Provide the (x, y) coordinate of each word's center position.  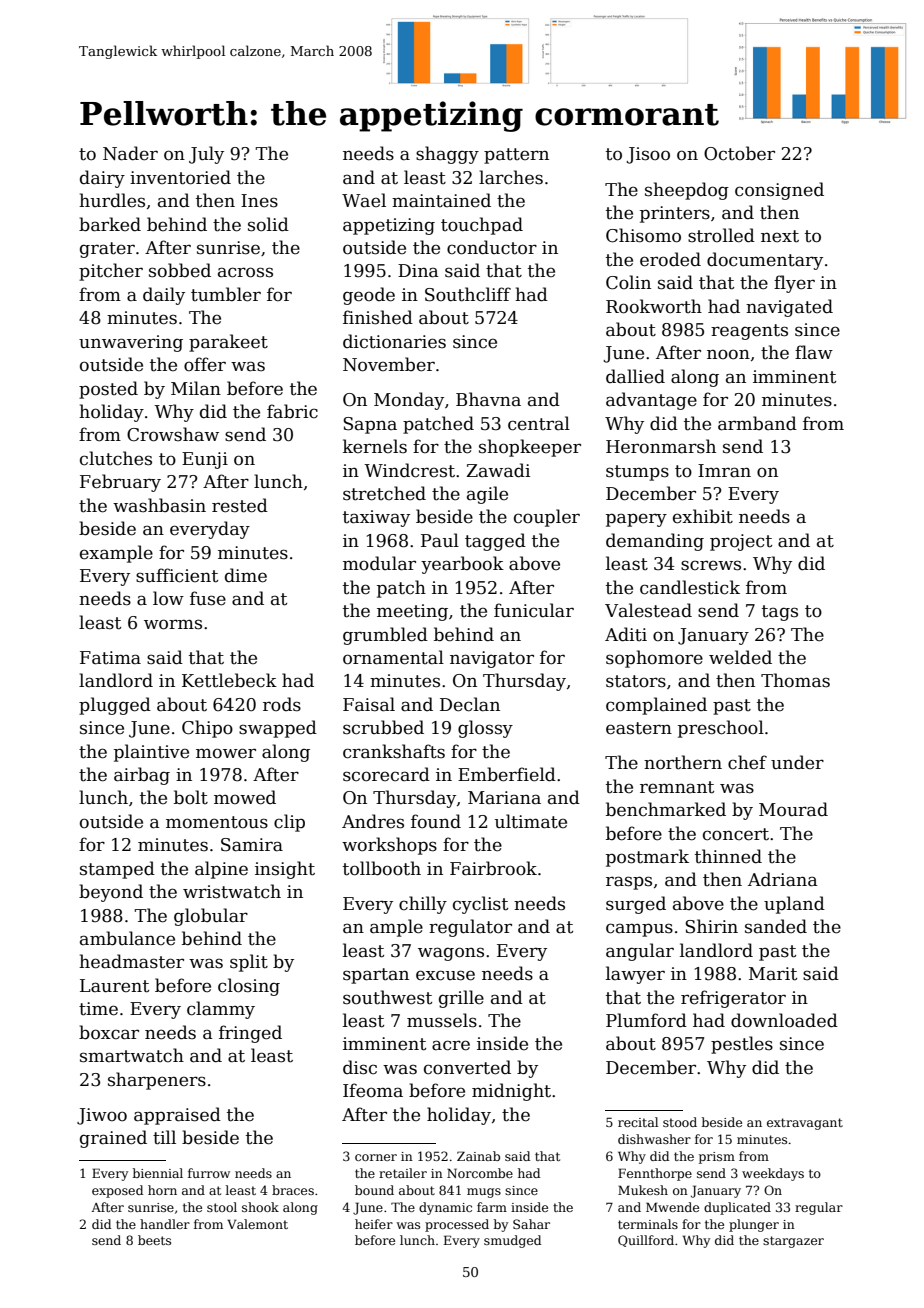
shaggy (447, 155)
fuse (208, 598)
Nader (130, 153)
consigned (779, 191)
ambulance (127, 938)
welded (740, 657)
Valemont (257, 1224)
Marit (773, 974)
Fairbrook (493, 868)
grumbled (385, 636)
